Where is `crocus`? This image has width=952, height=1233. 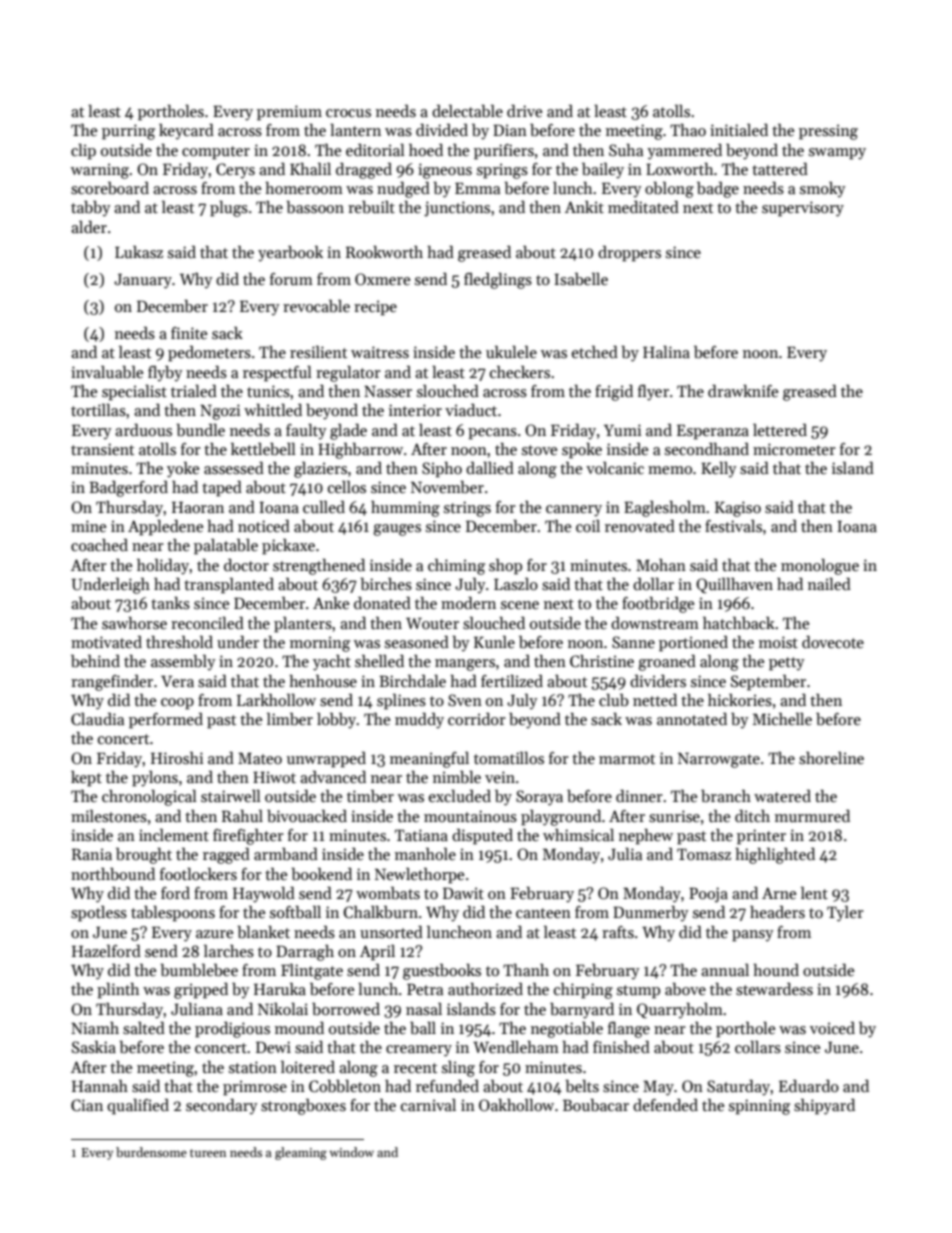
crocus is located at coordinates (348, 113).
